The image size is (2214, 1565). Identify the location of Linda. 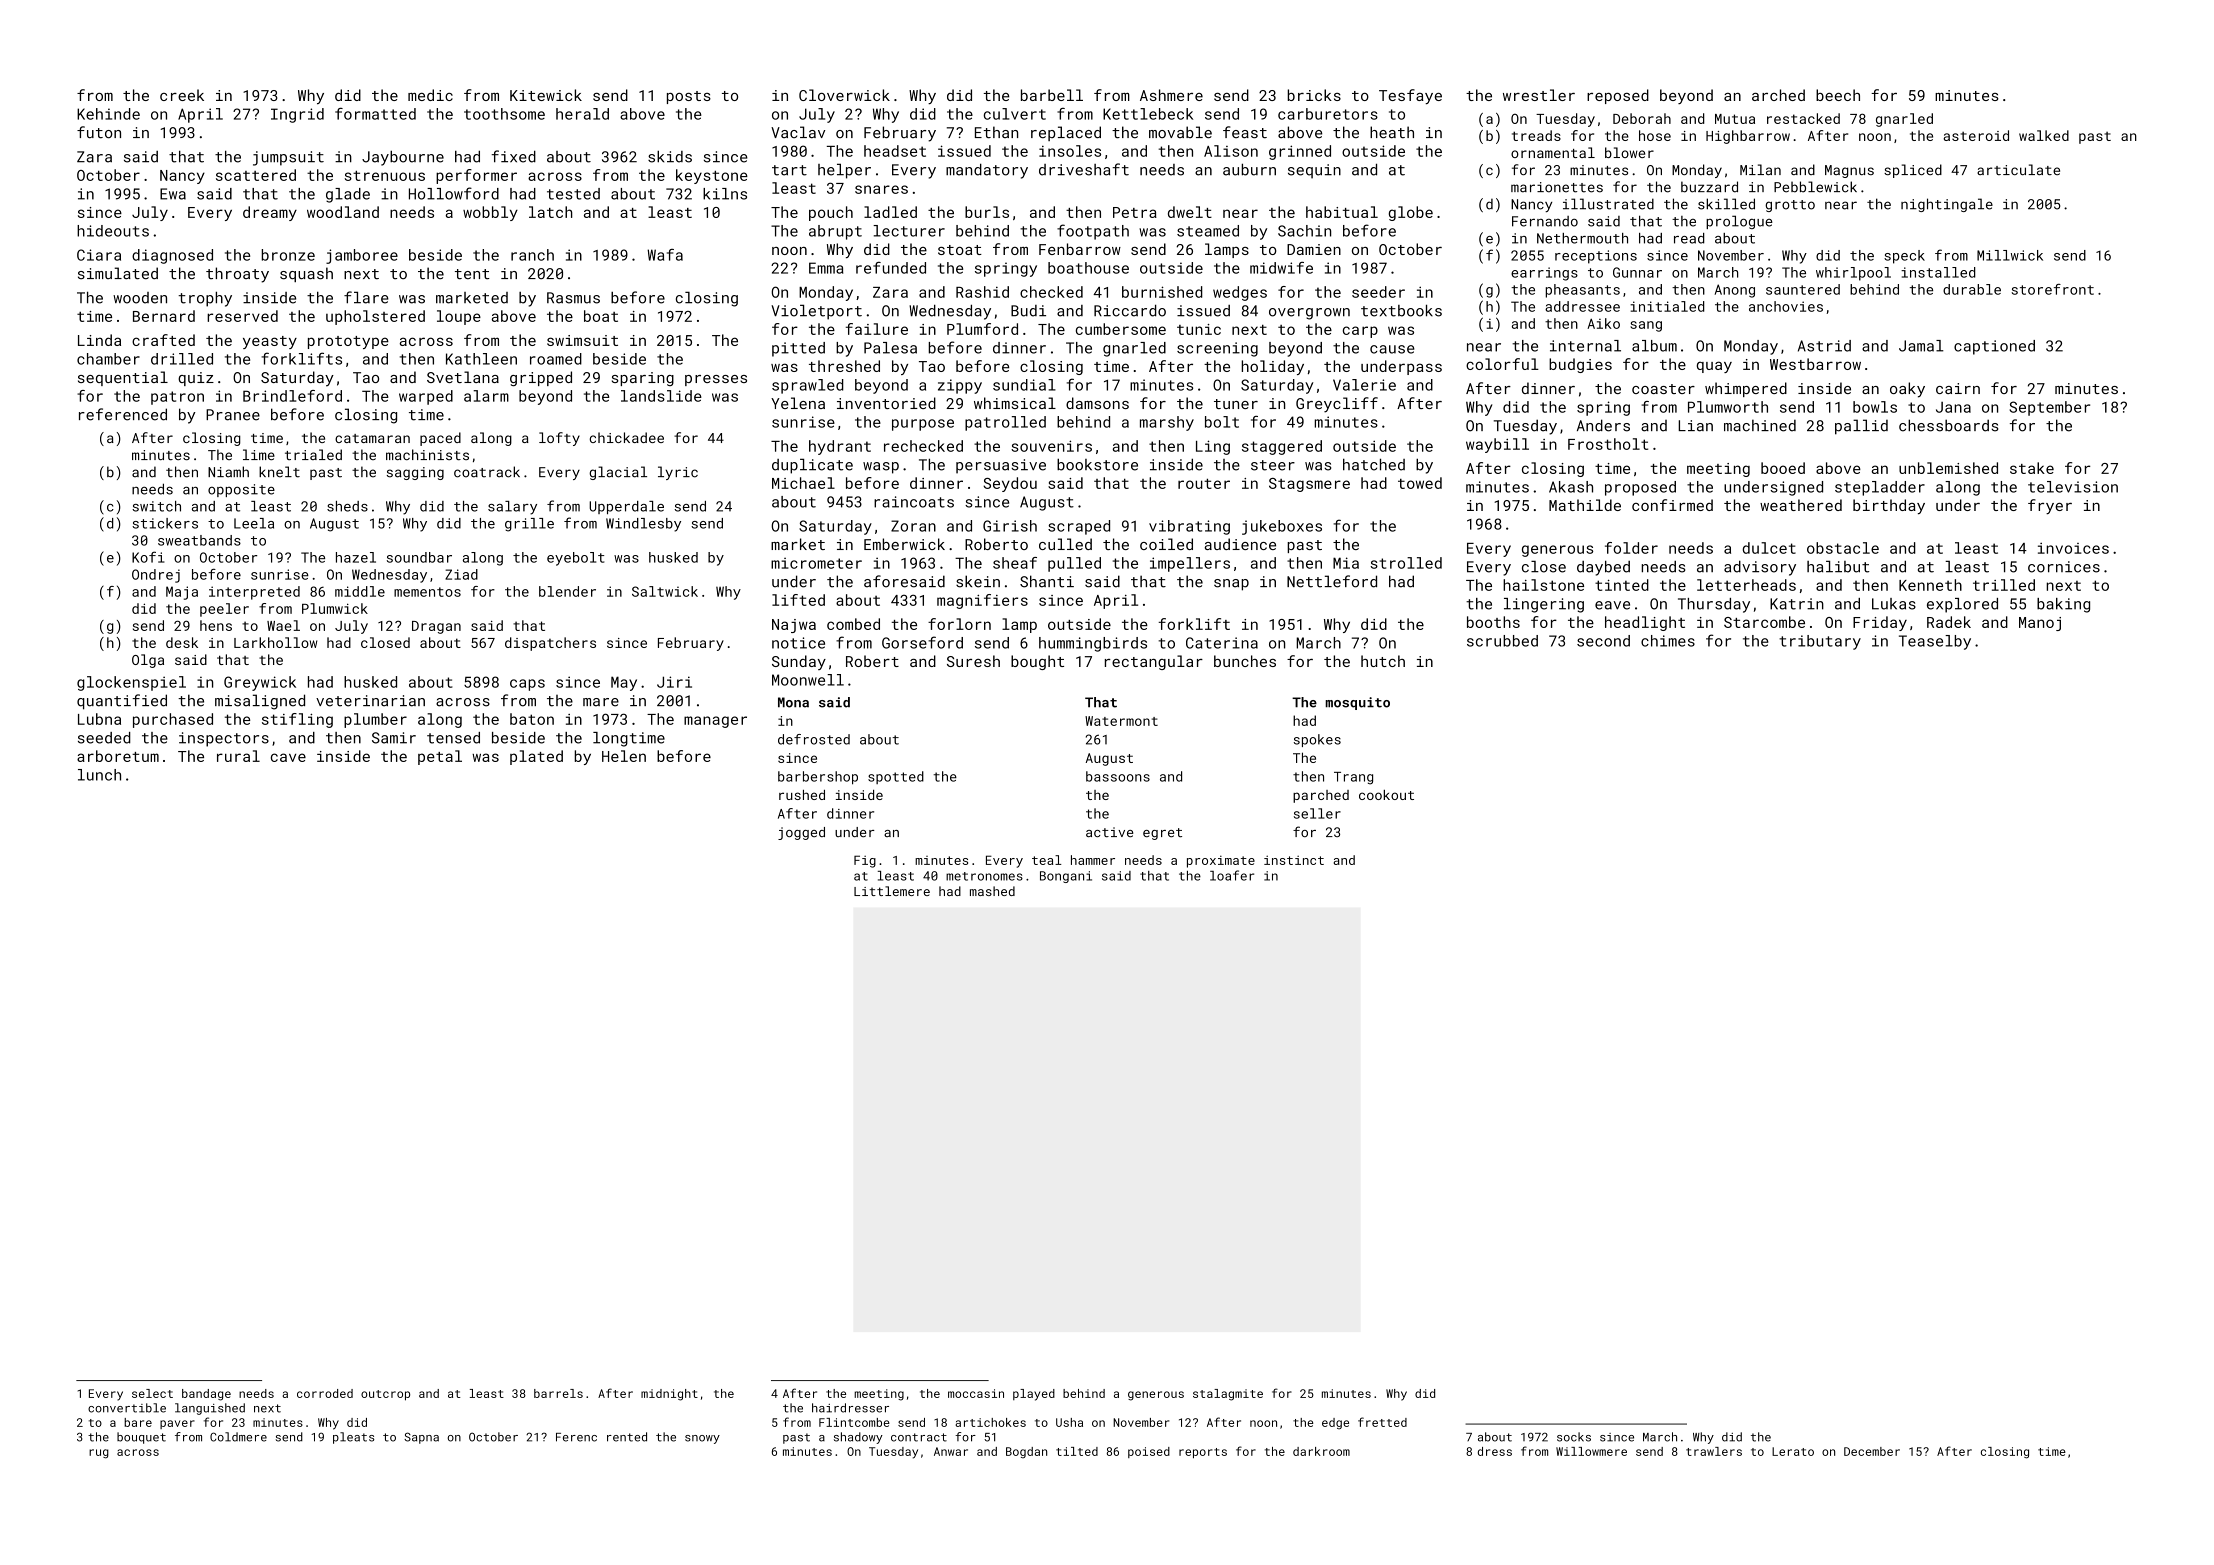
(99, 340).
